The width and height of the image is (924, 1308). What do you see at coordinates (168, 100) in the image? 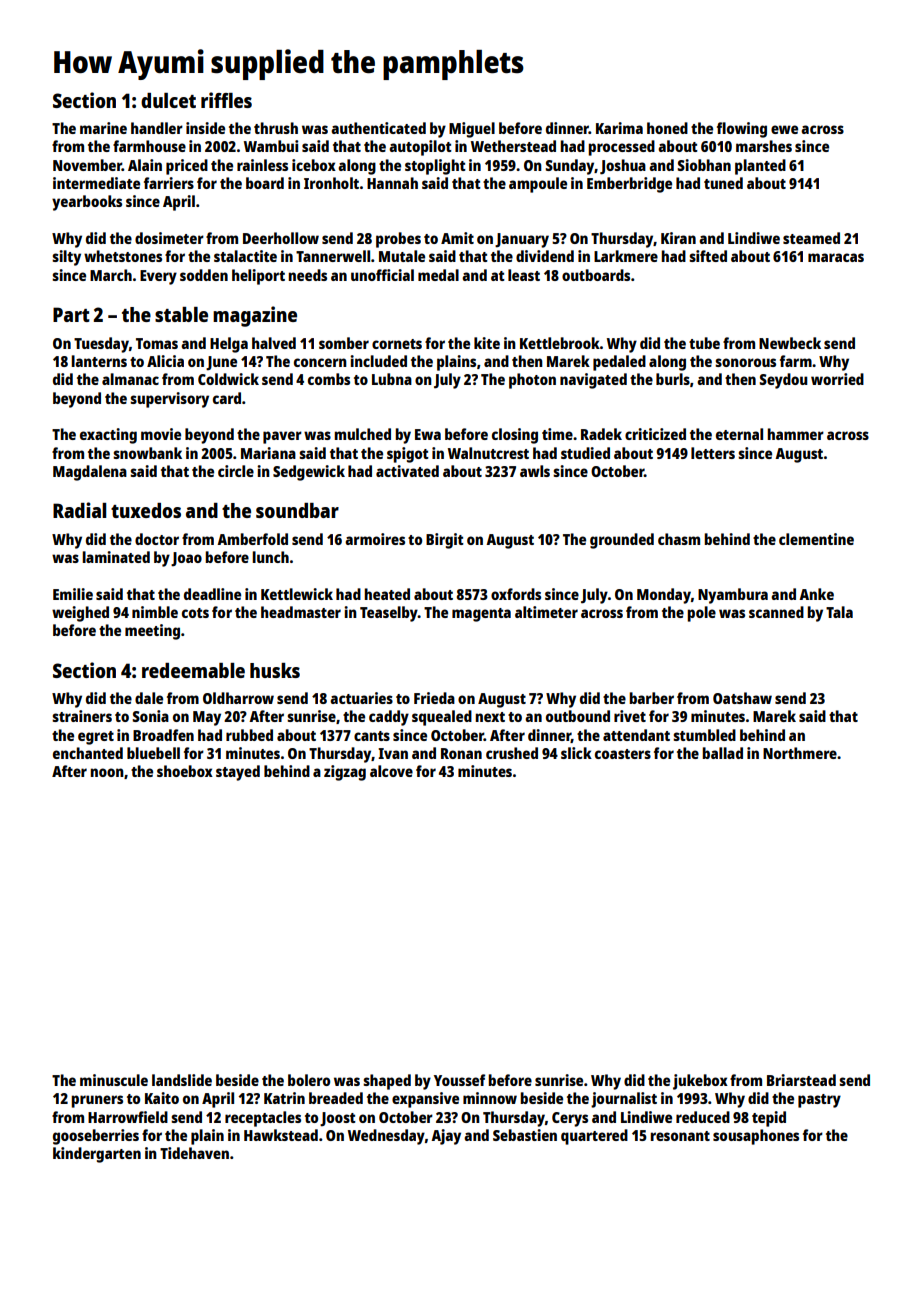
I see `dulcet` at bounding box center [168, 100].
